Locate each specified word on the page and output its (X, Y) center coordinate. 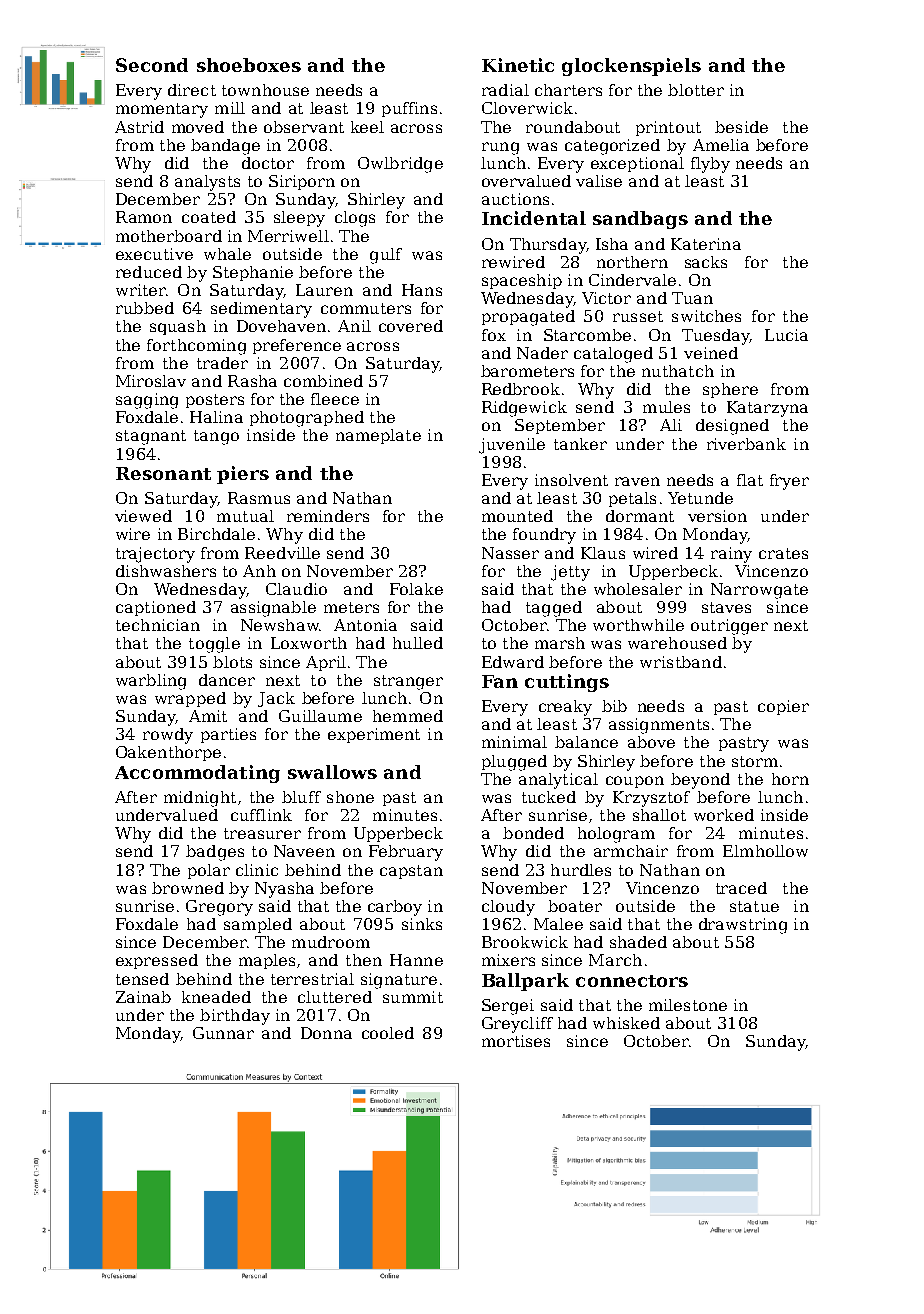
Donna (326, 1033)
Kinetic (518, 65)
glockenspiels (631, 67)
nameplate (378, 436)
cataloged (613, 355)
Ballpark (525, 982)
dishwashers (166, 571)
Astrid (139, 127)
